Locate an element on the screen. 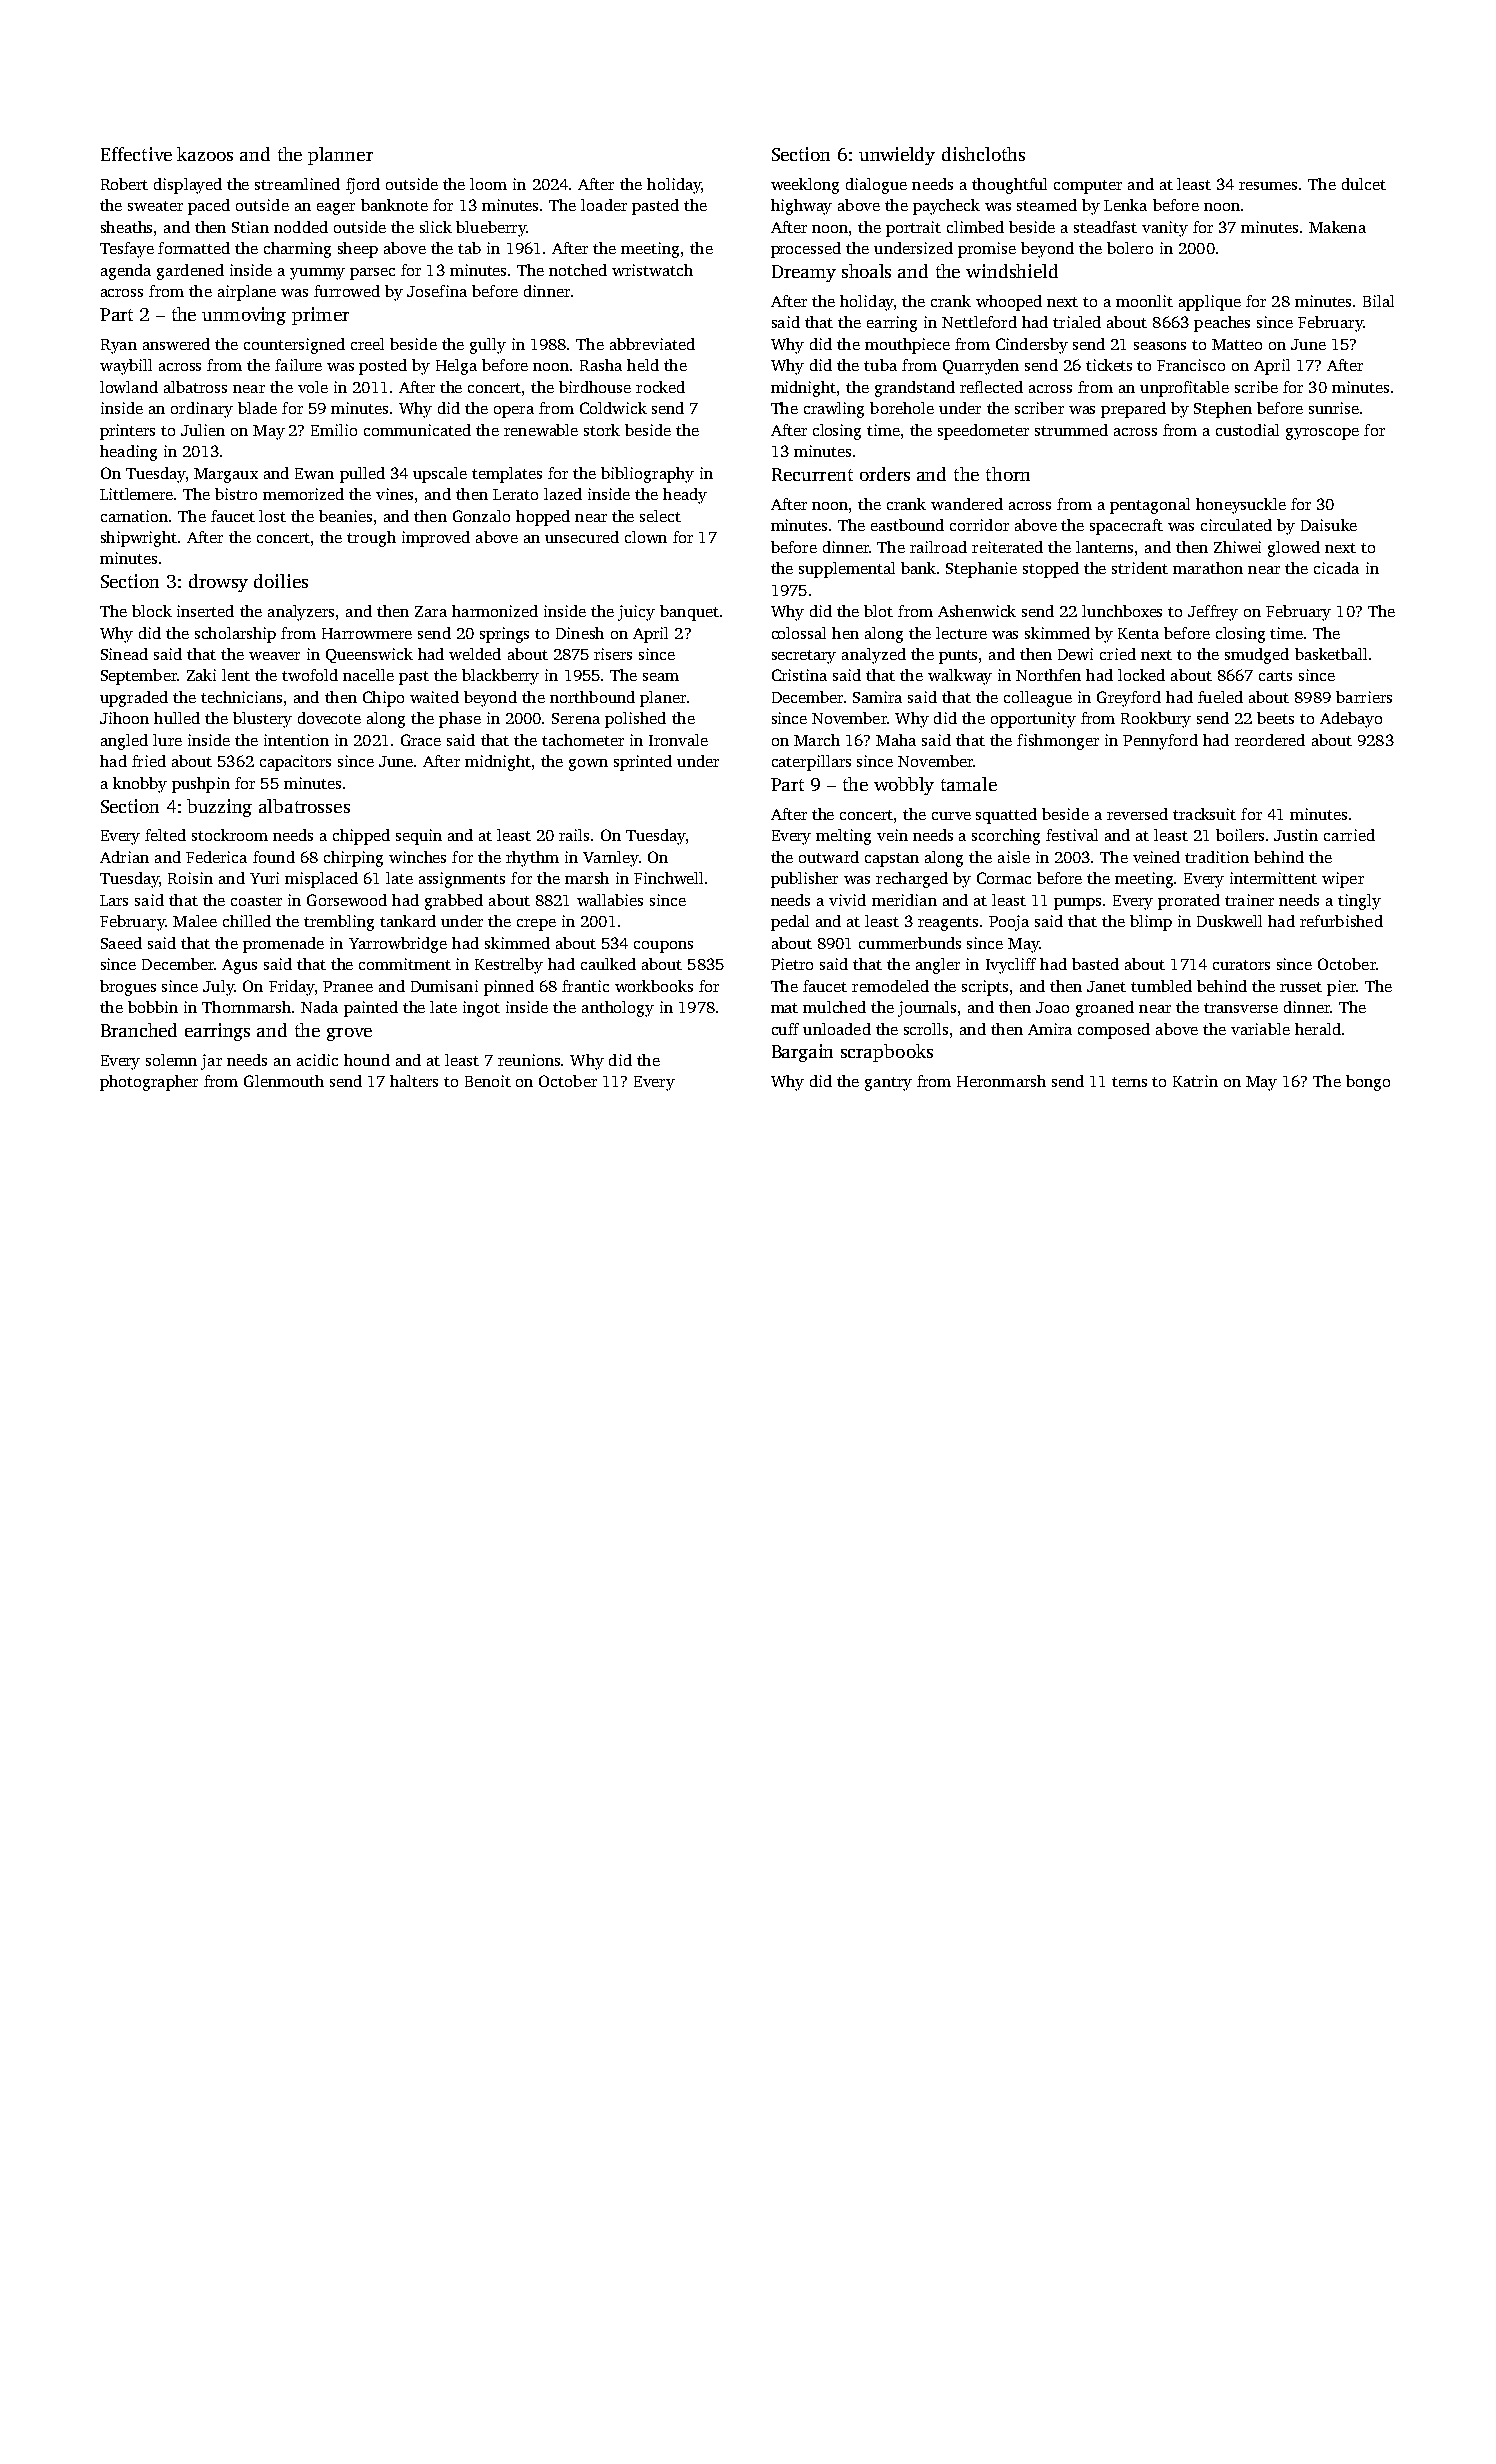 The height and width of the screenshot is (2464, 1496). Stian is located at coordinates (250, 227).
